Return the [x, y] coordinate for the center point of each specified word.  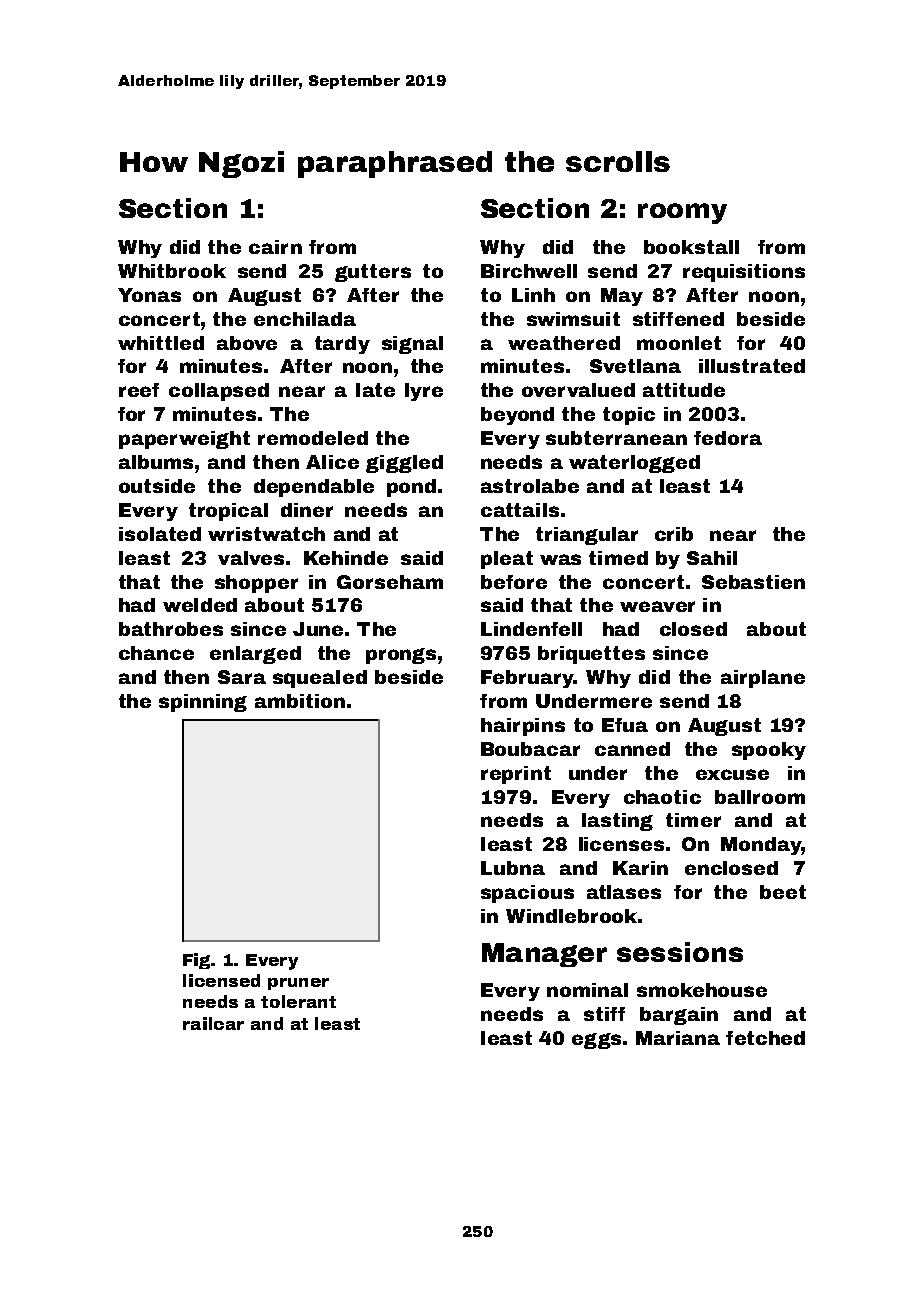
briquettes [591, 655]
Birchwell [529, 271]
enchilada [305, 319]
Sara [242, 677]
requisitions [744, 273]
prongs [401, 656]
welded [200, 605]
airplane [763, 679]
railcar [213, 1023]
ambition [300, 701]
